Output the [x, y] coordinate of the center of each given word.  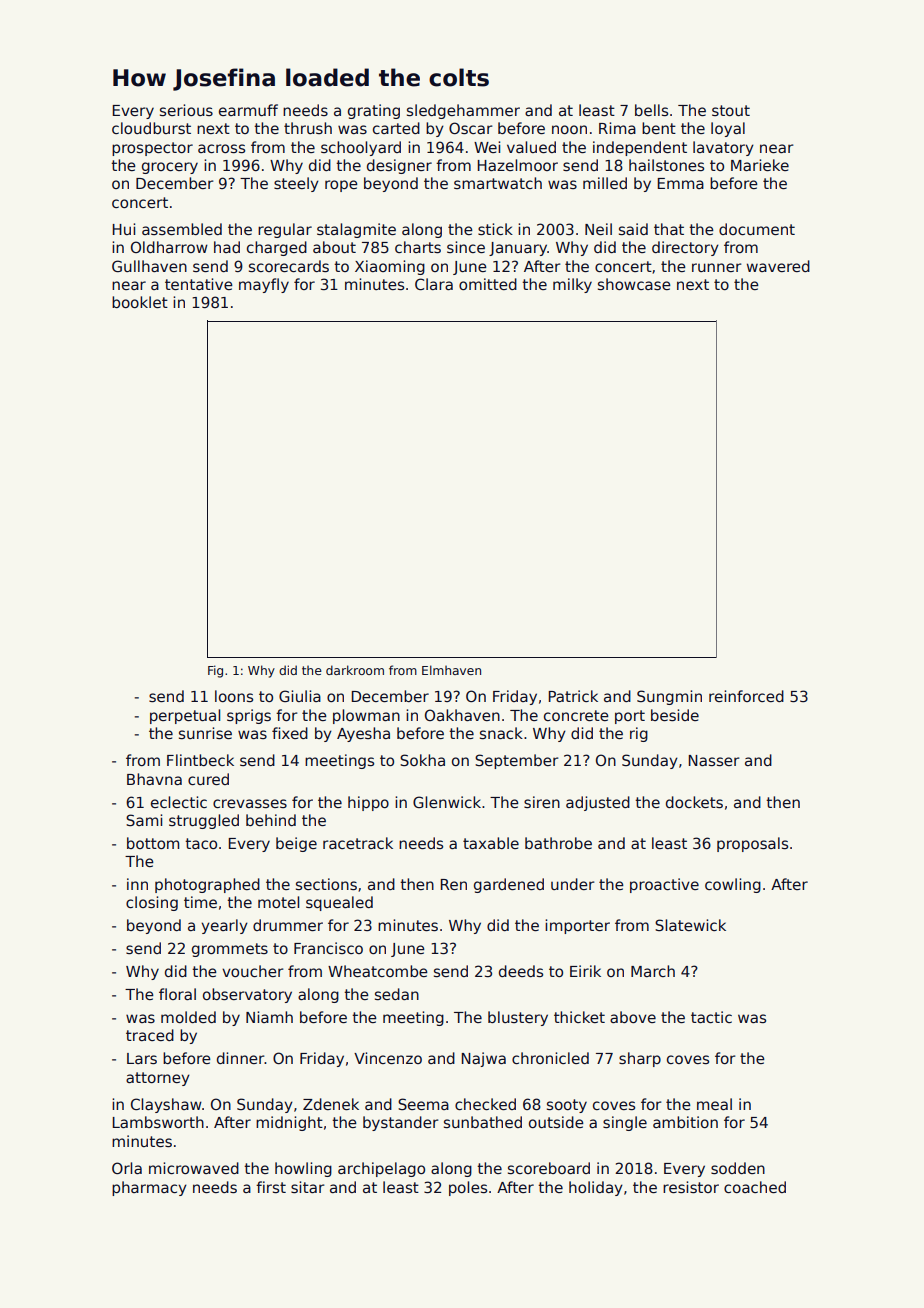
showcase [634, 284]
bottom [153, 843]
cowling [733, 885]
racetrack [358, 843]
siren [542, 802]
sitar [308, 1187]
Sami [144, 820]
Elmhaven [451, 670]
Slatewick [690, 925]
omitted [488, 284]
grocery [170, 168]
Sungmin [669, 697]
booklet [140, 302]
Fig [215, 671]
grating [374, 111]
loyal [728, 129]
